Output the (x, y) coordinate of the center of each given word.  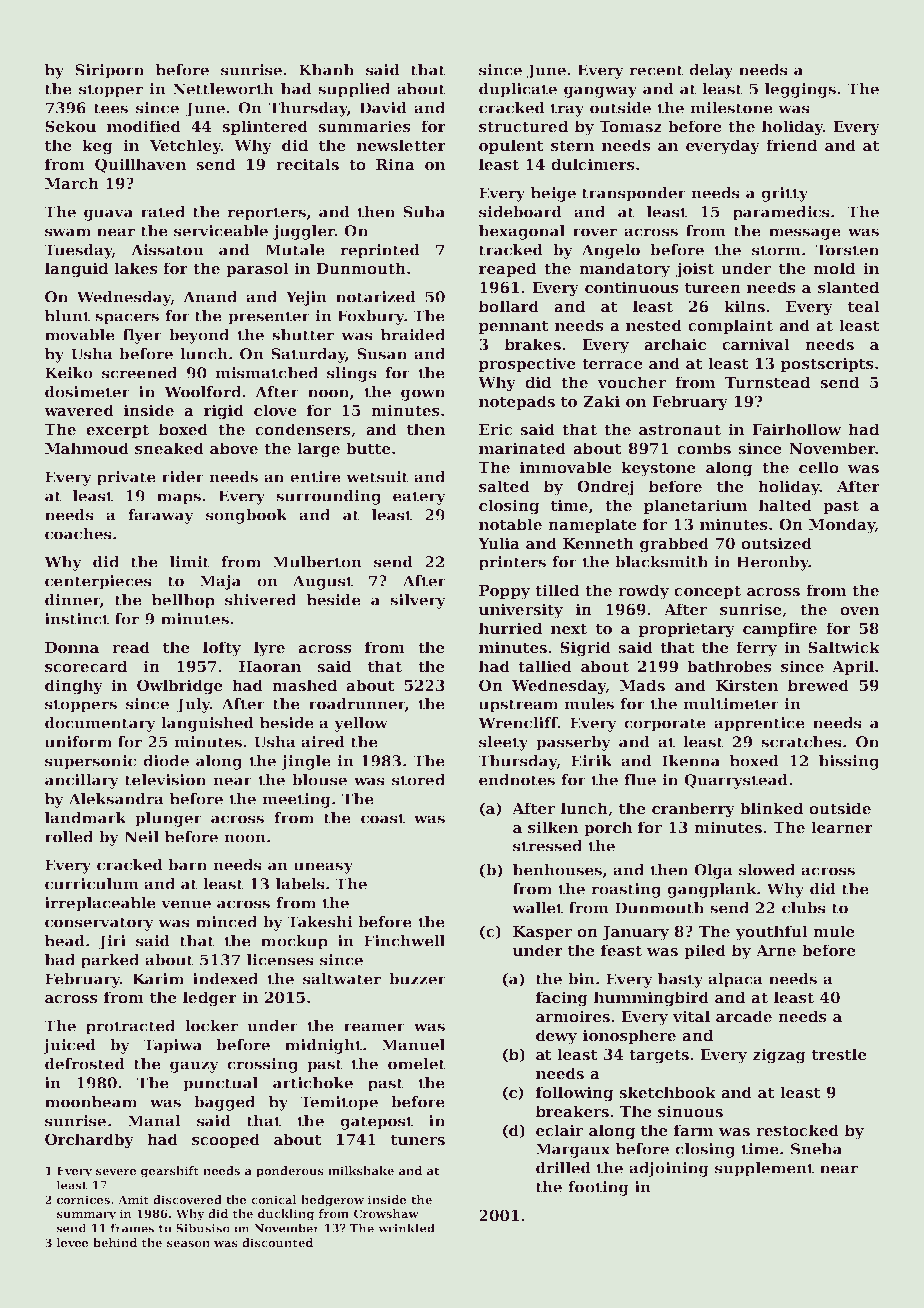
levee (73, 1242)
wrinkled (406, 1228)
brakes (533, 344)
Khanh (326, 70)
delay (711, 71)
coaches (78, 534)
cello (819, 467)
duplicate (518, 90)
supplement (764, 1169)
